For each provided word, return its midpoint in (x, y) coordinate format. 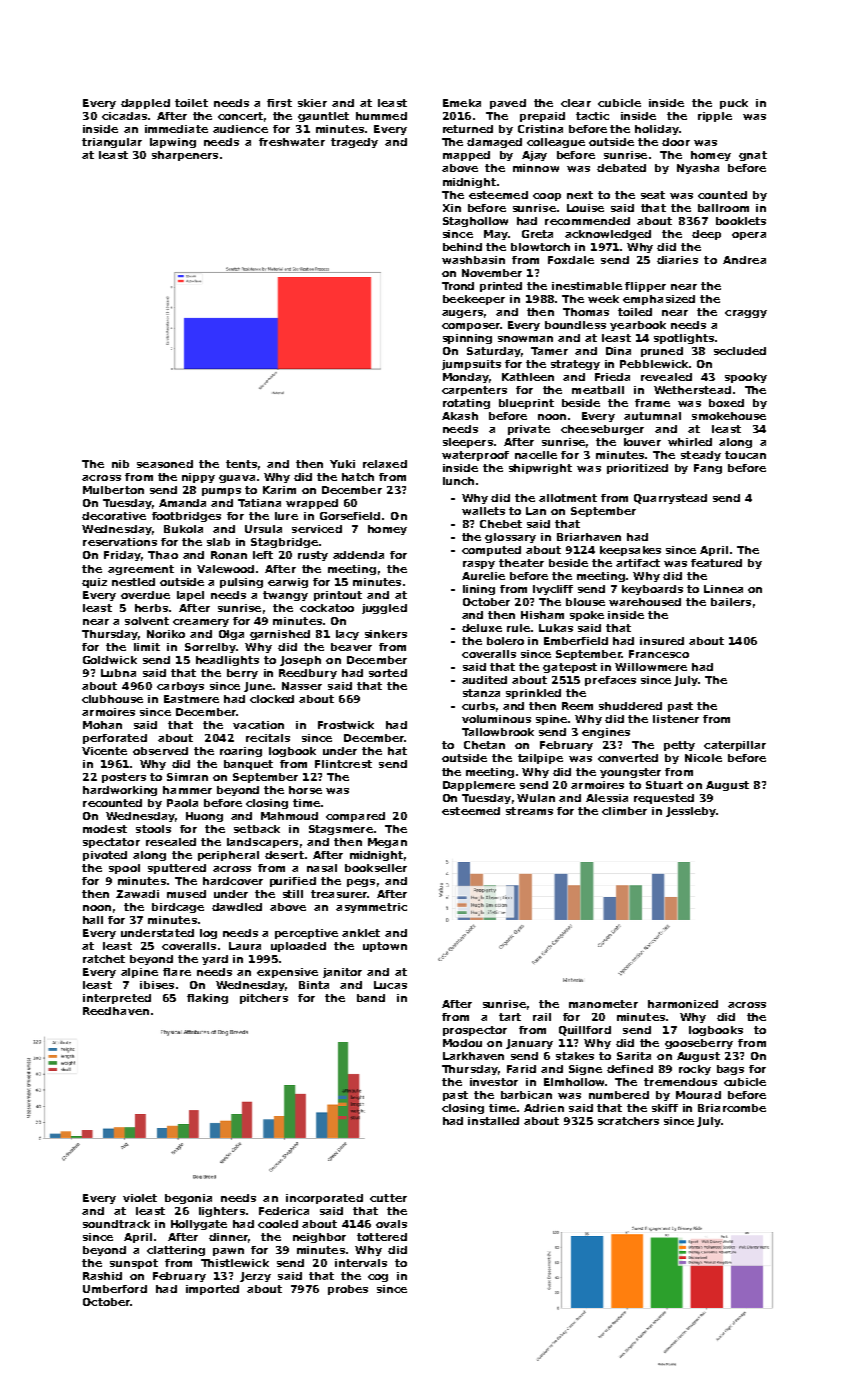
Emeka (462, 103)
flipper (645, 287)
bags (730, 1070)
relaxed (385, 464)
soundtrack (116, 1224)
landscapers (262, 843)
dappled (145, 104)
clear (576, 103)
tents (241, 464)
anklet (361, 933)
